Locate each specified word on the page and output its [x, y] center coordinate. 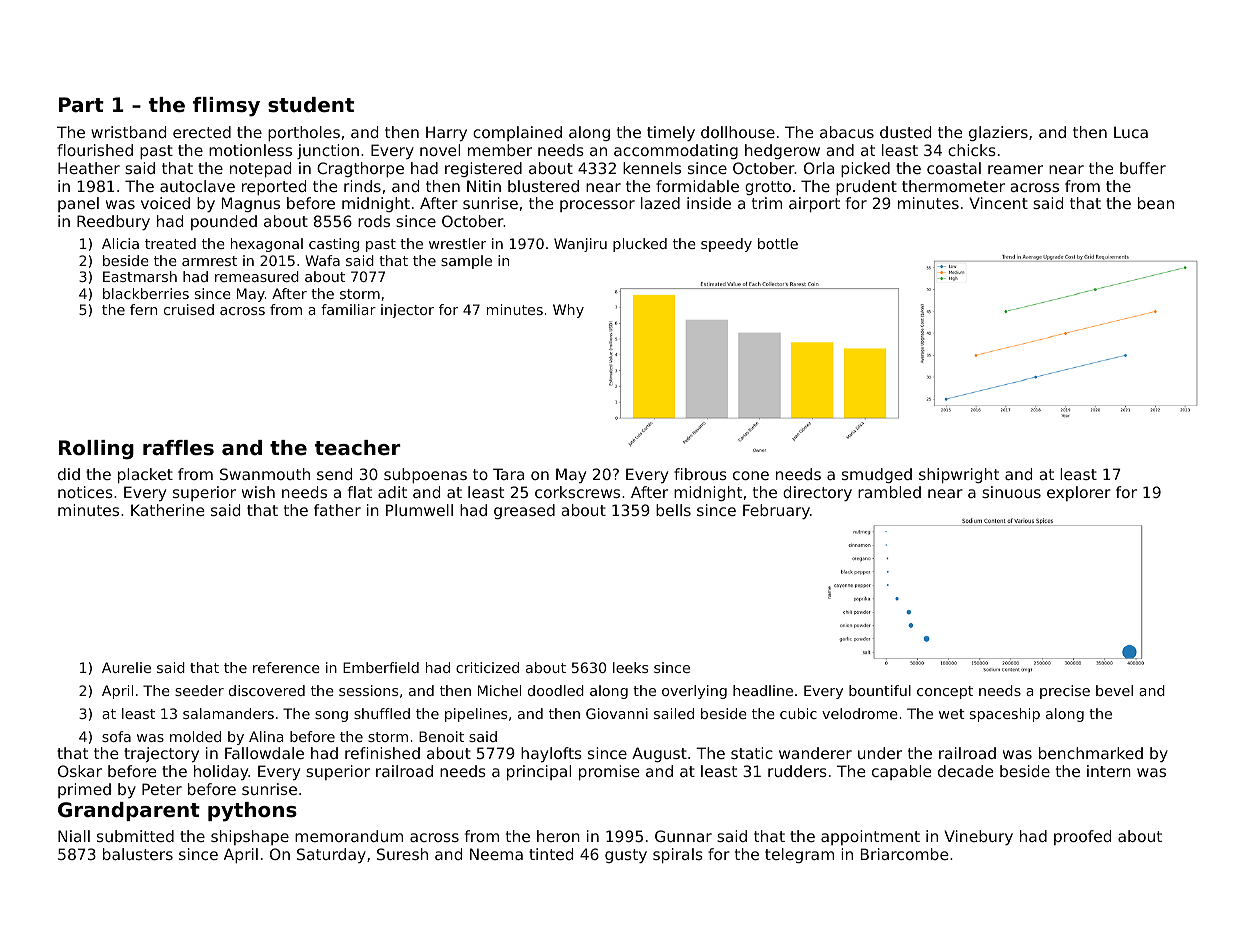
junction [328, 151]
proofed [1082, 837]
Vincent [998, 203]
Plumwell [419, 510]
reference [286, 667]
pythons [252, 812]
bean [1156, 203]
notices [85, 492]
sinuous [1011, 492]
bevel [1114, 690]
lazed [660, 203]
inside [709, 203]
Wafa [322, 260]
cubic [798, 713]
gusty [626, 856]
